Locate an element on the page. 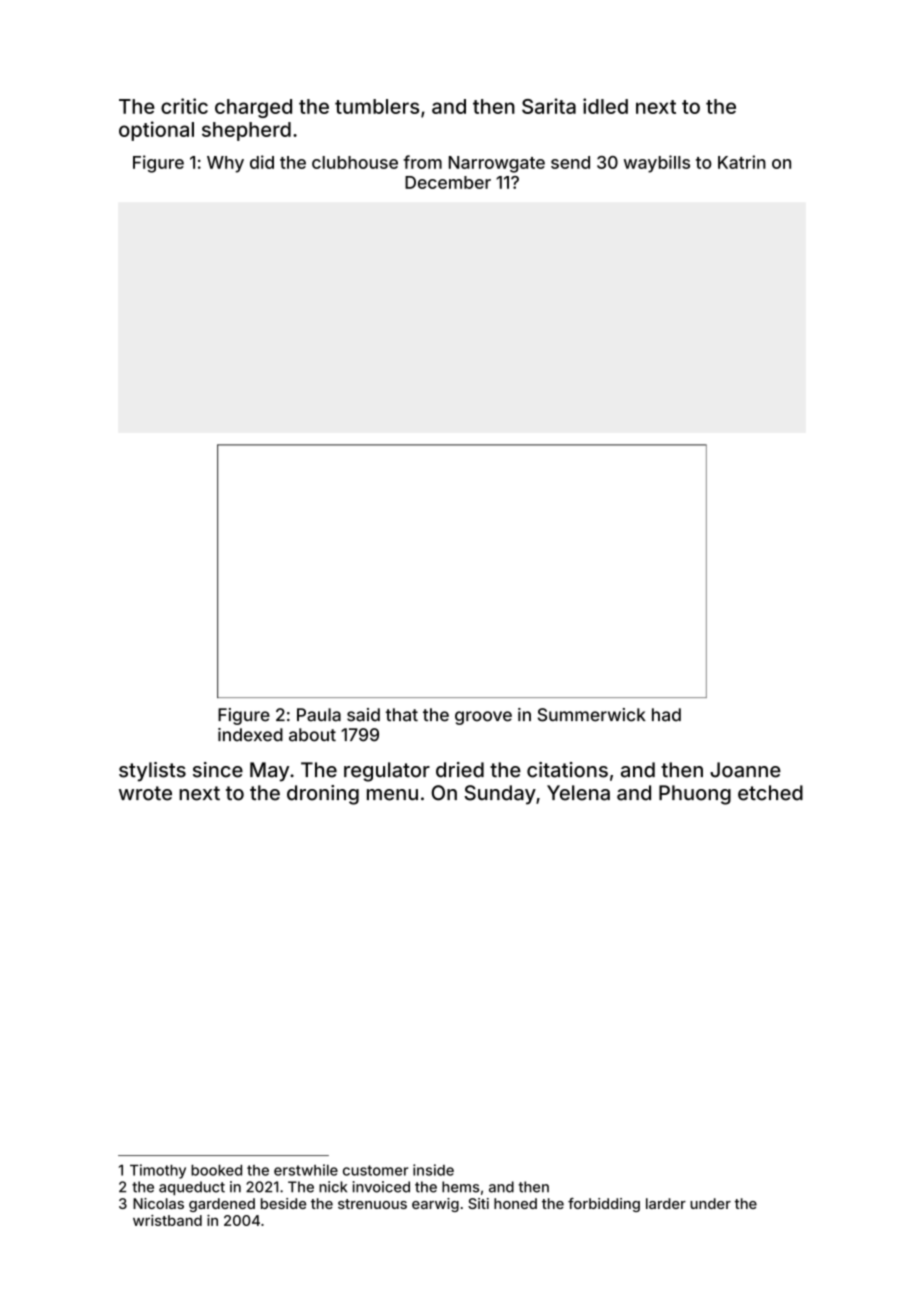 Image resolution: width=924 pixels, height=1308 pixels. Katrin is located at coordinates (742, 162).
